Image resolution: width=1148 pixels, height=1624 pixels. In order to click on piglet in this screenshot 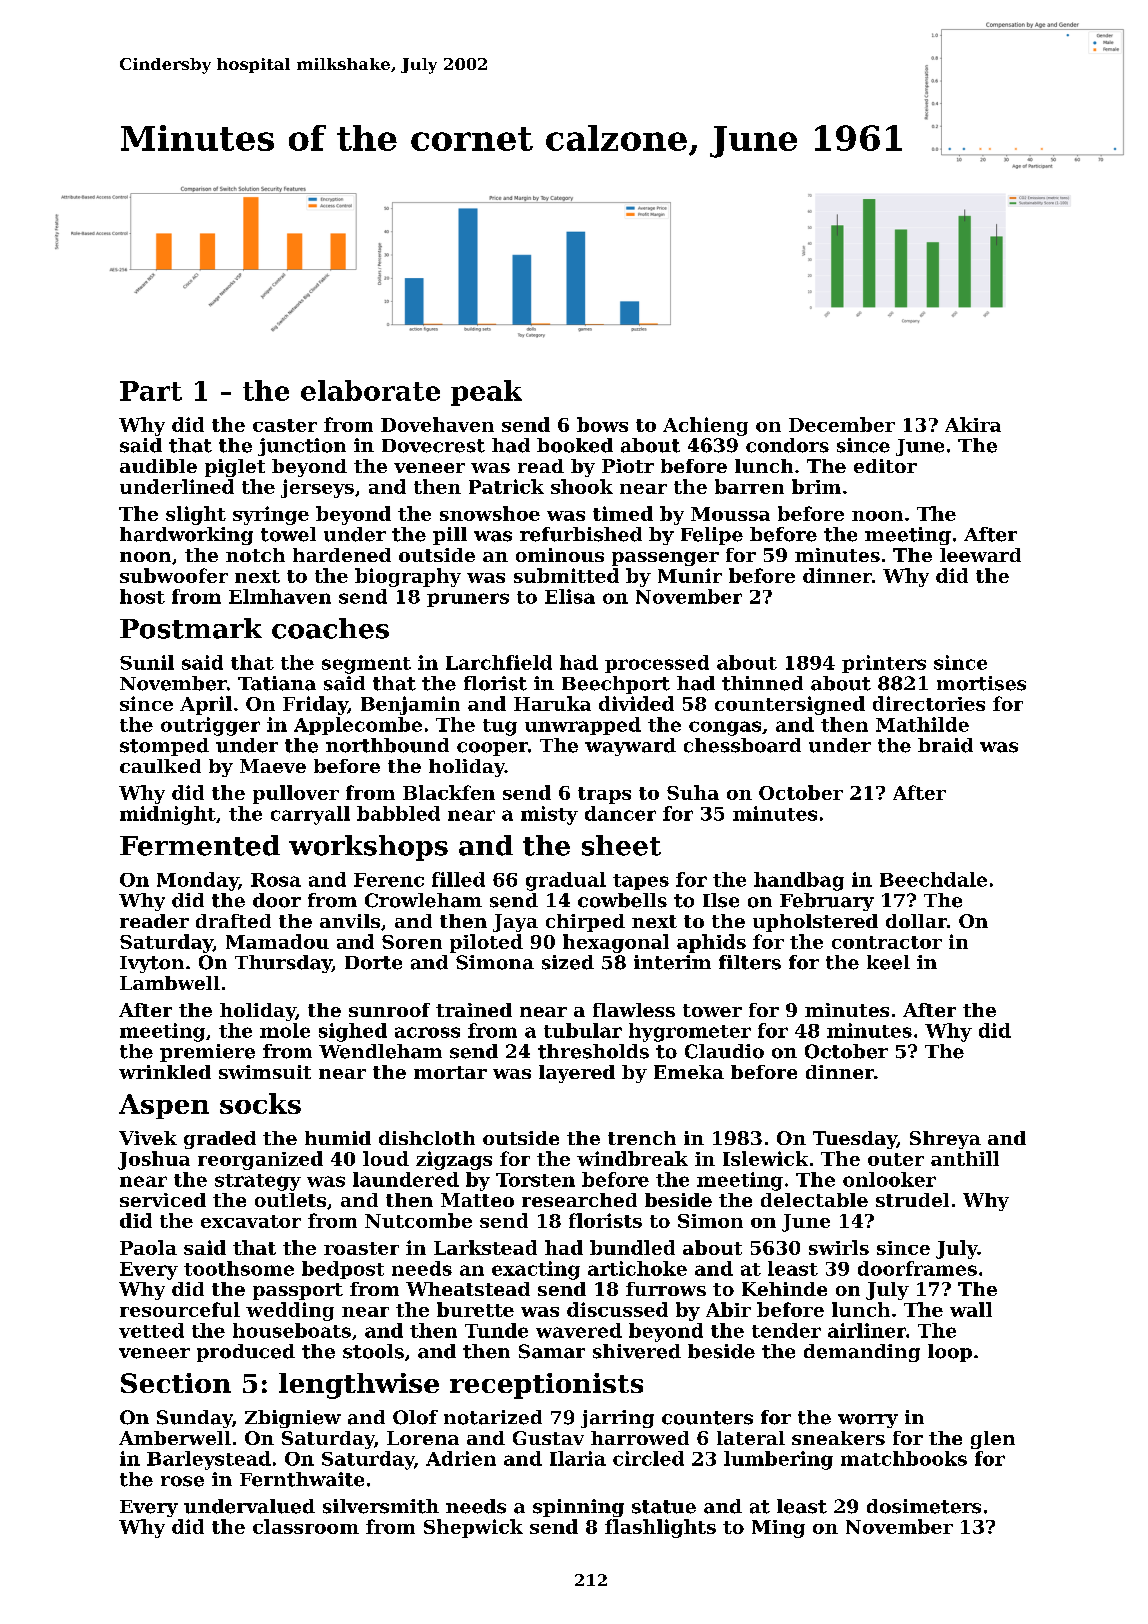, I will do `click(235, 468)`.
